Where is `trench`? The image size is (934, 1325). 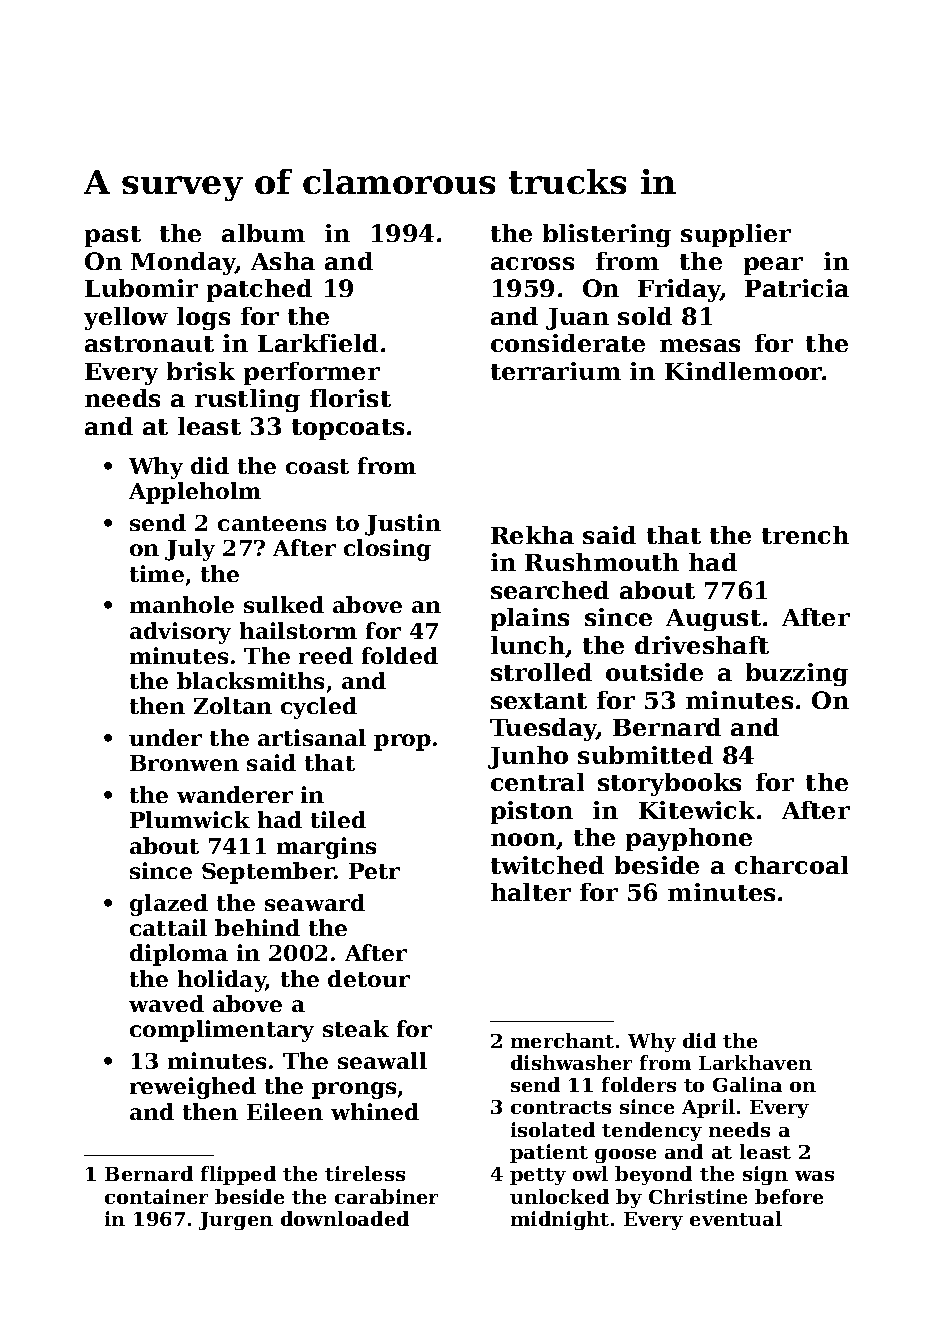
trench is located at coordinates (805, 535).
